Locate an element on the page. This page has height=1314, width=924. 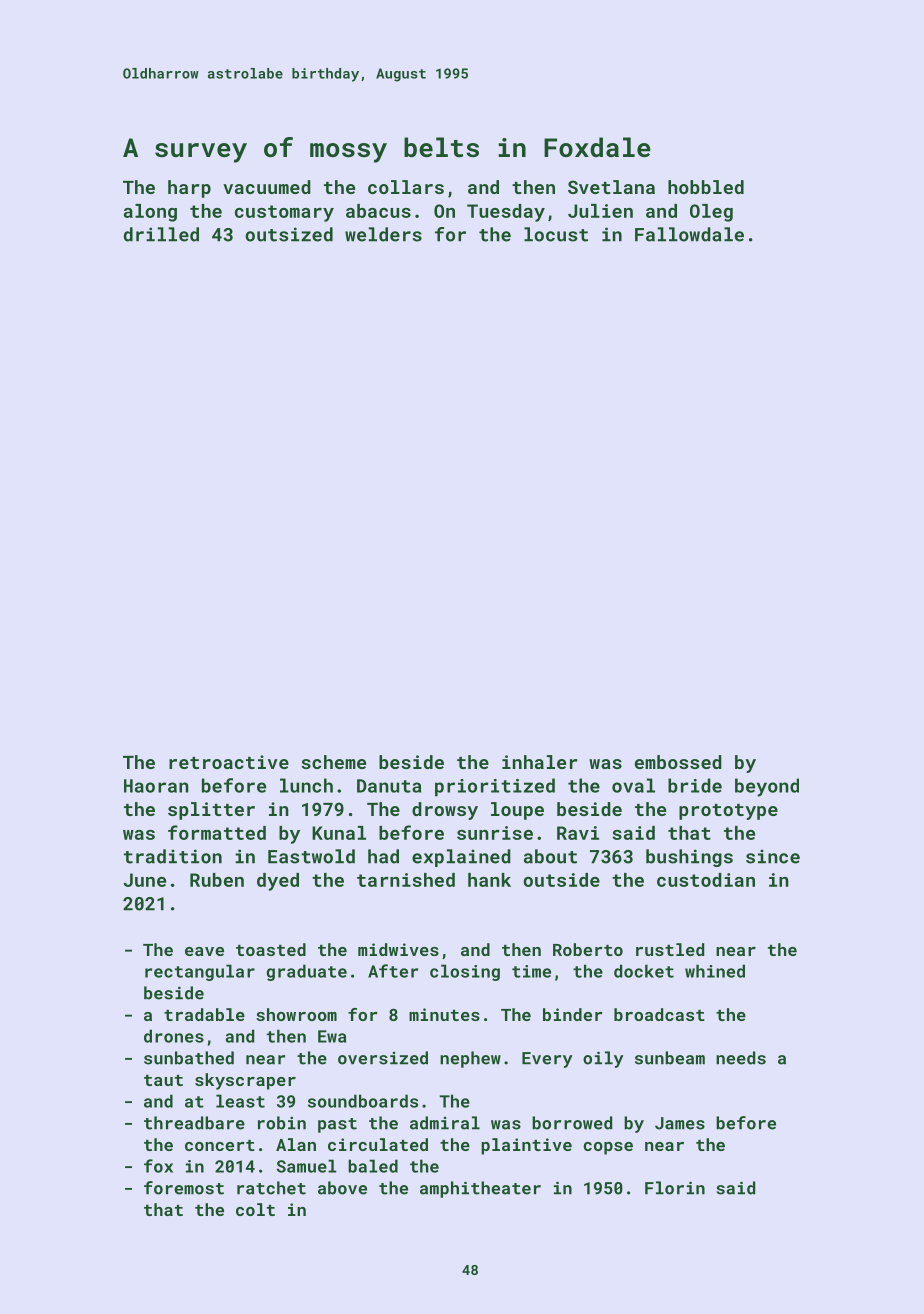
toasted is located at coordinates (271, 949).
